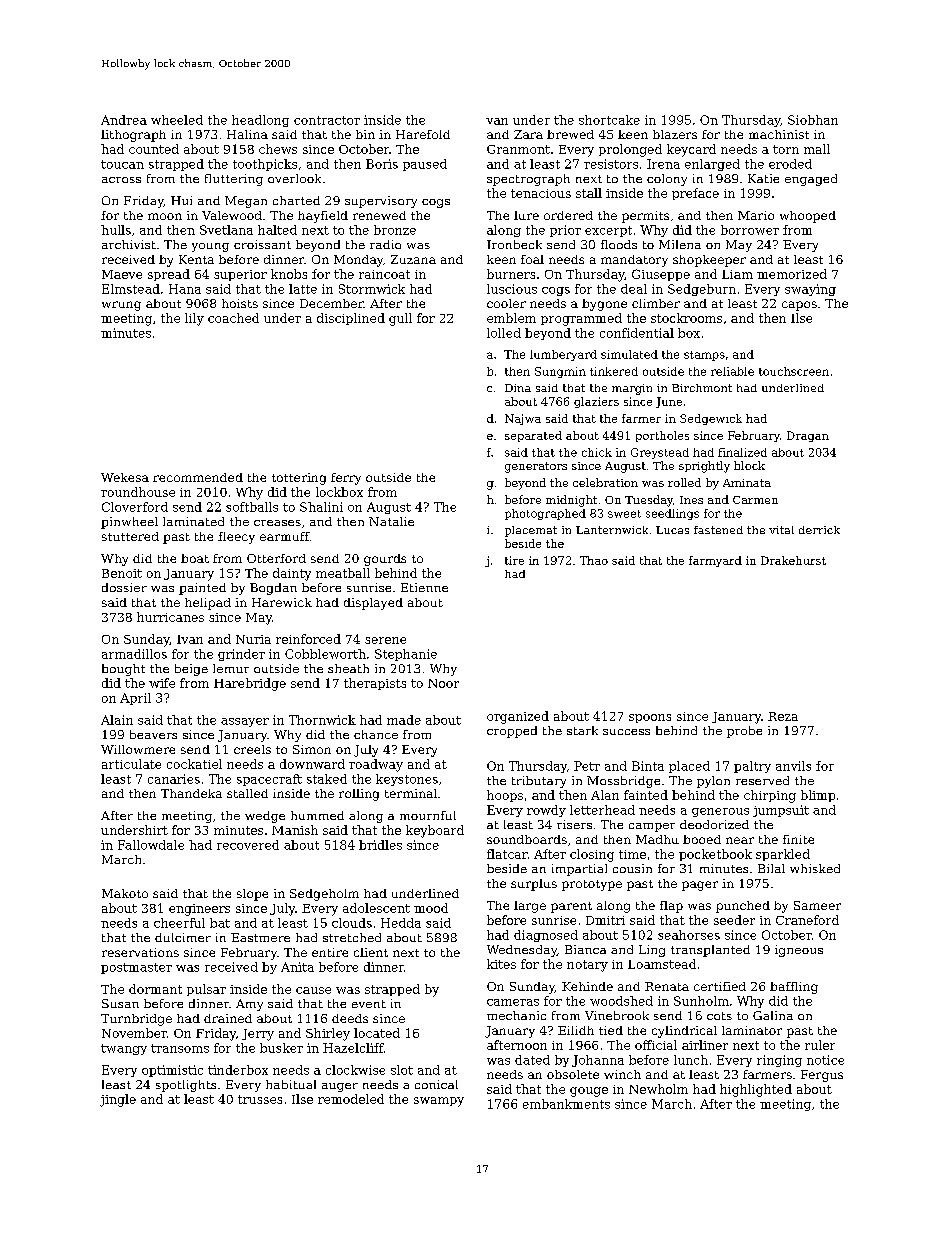  Describe the element at coordinates (260, 1099) in the document. I see `trusses` at that location.
